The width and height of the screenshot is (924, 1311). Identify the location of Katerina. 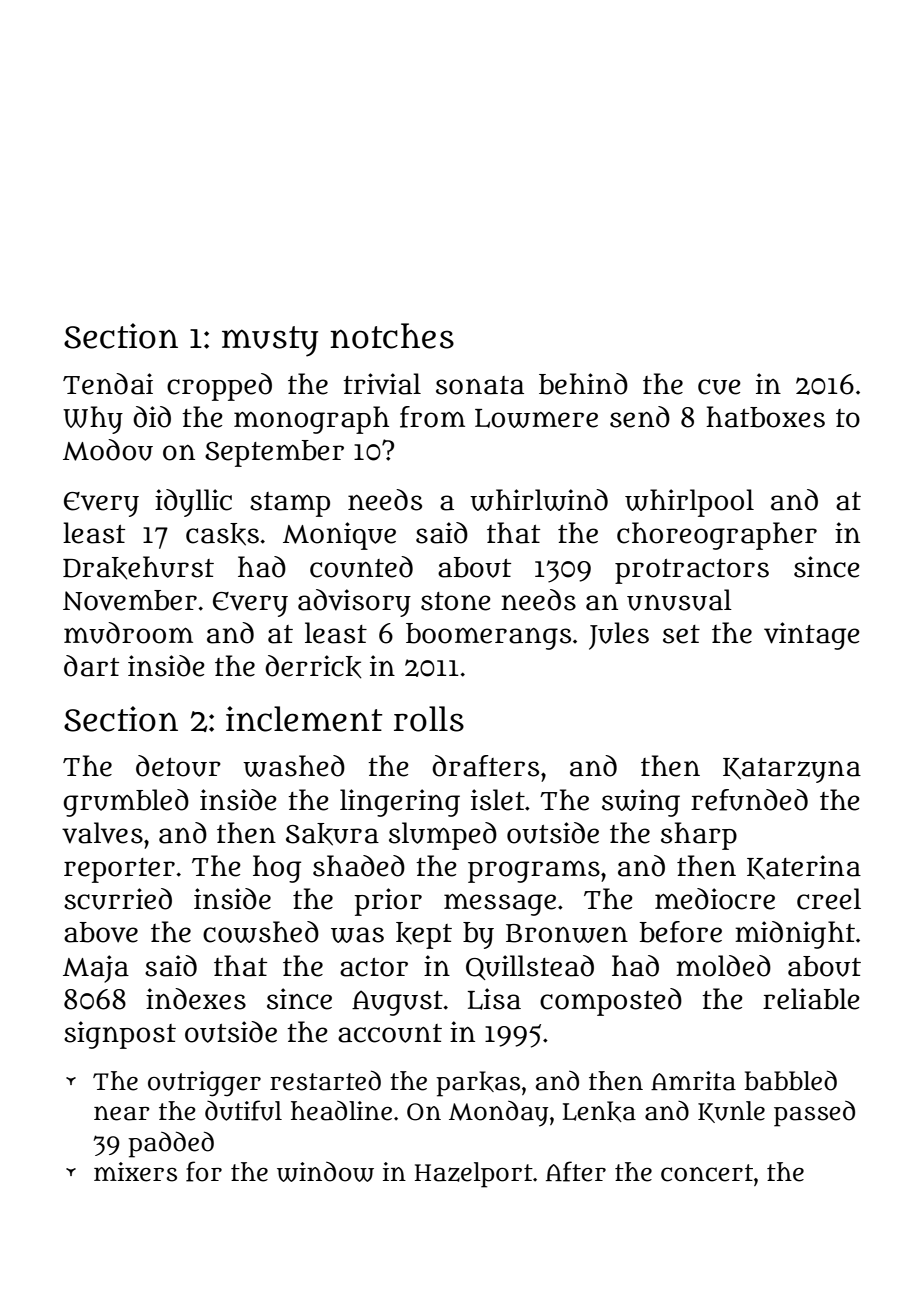
(804, 867).
